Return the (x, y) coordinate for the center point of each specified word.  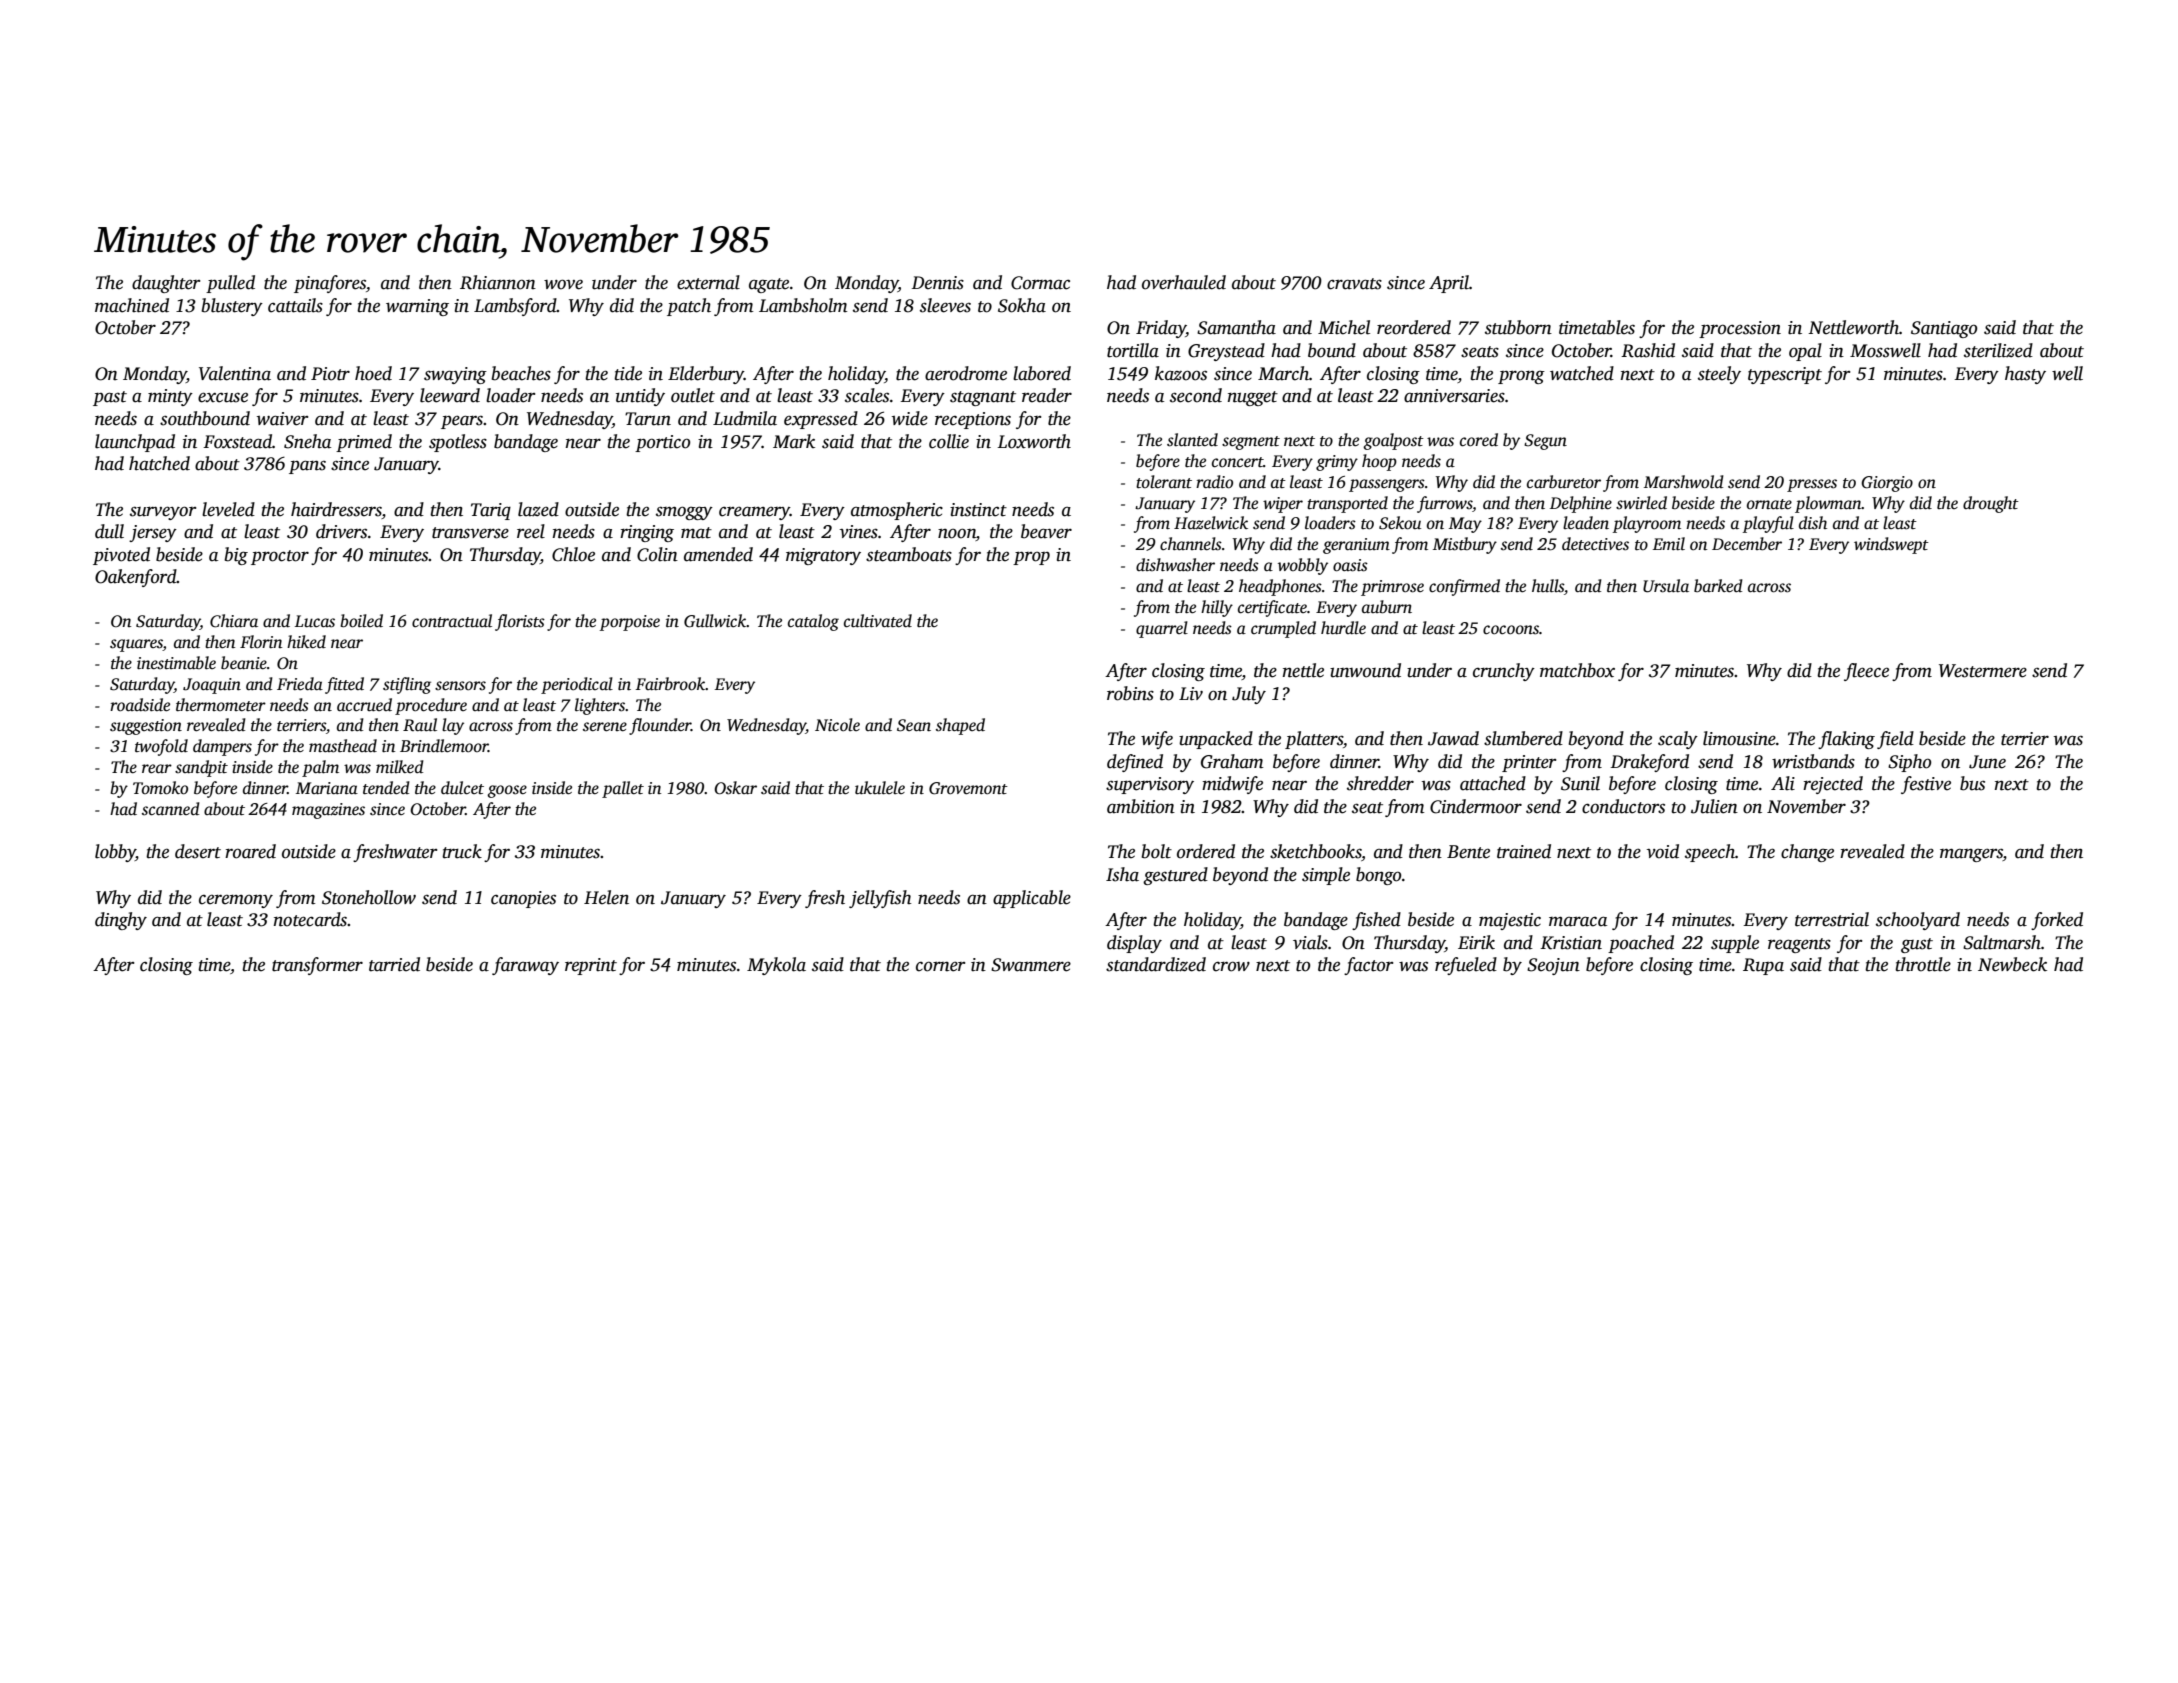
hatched (159, 463)
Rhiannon (498, 282)
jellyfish (880, 899)
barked (1718, 586)
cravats (1354, 284)
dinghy (121, 921)
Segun (1545, 442)
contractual (452, 621)
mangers (1971, 855)
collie (949, 441)
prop (1031, 558)
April (1449, 284)
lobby (115, 853)
